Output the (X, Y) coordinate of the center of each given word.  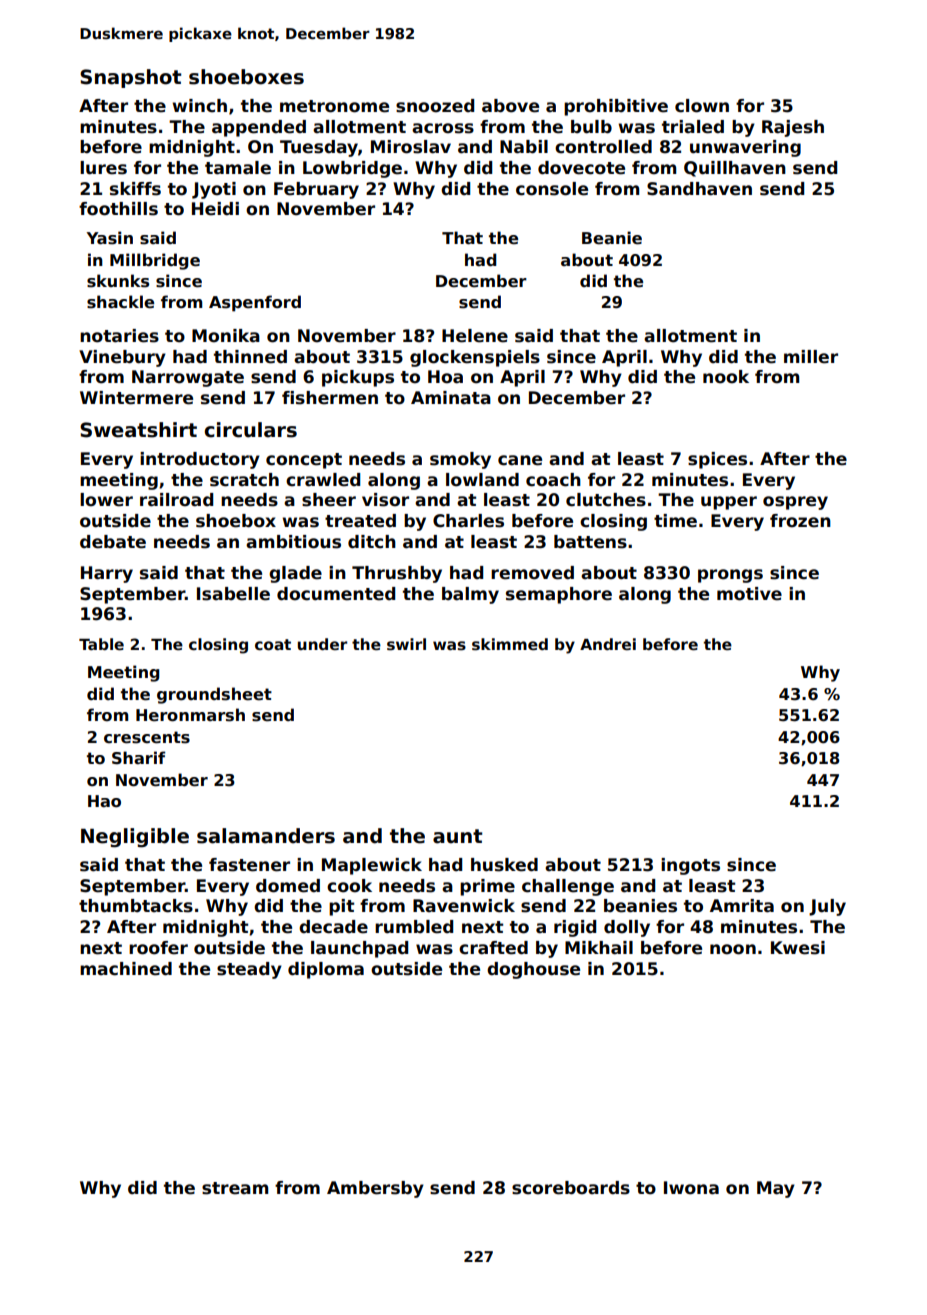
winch (199, 106)
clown (702, 106)
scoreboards (571, 1188)
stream (235, 1188)
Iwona (691, 1188)
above (510, 106)
